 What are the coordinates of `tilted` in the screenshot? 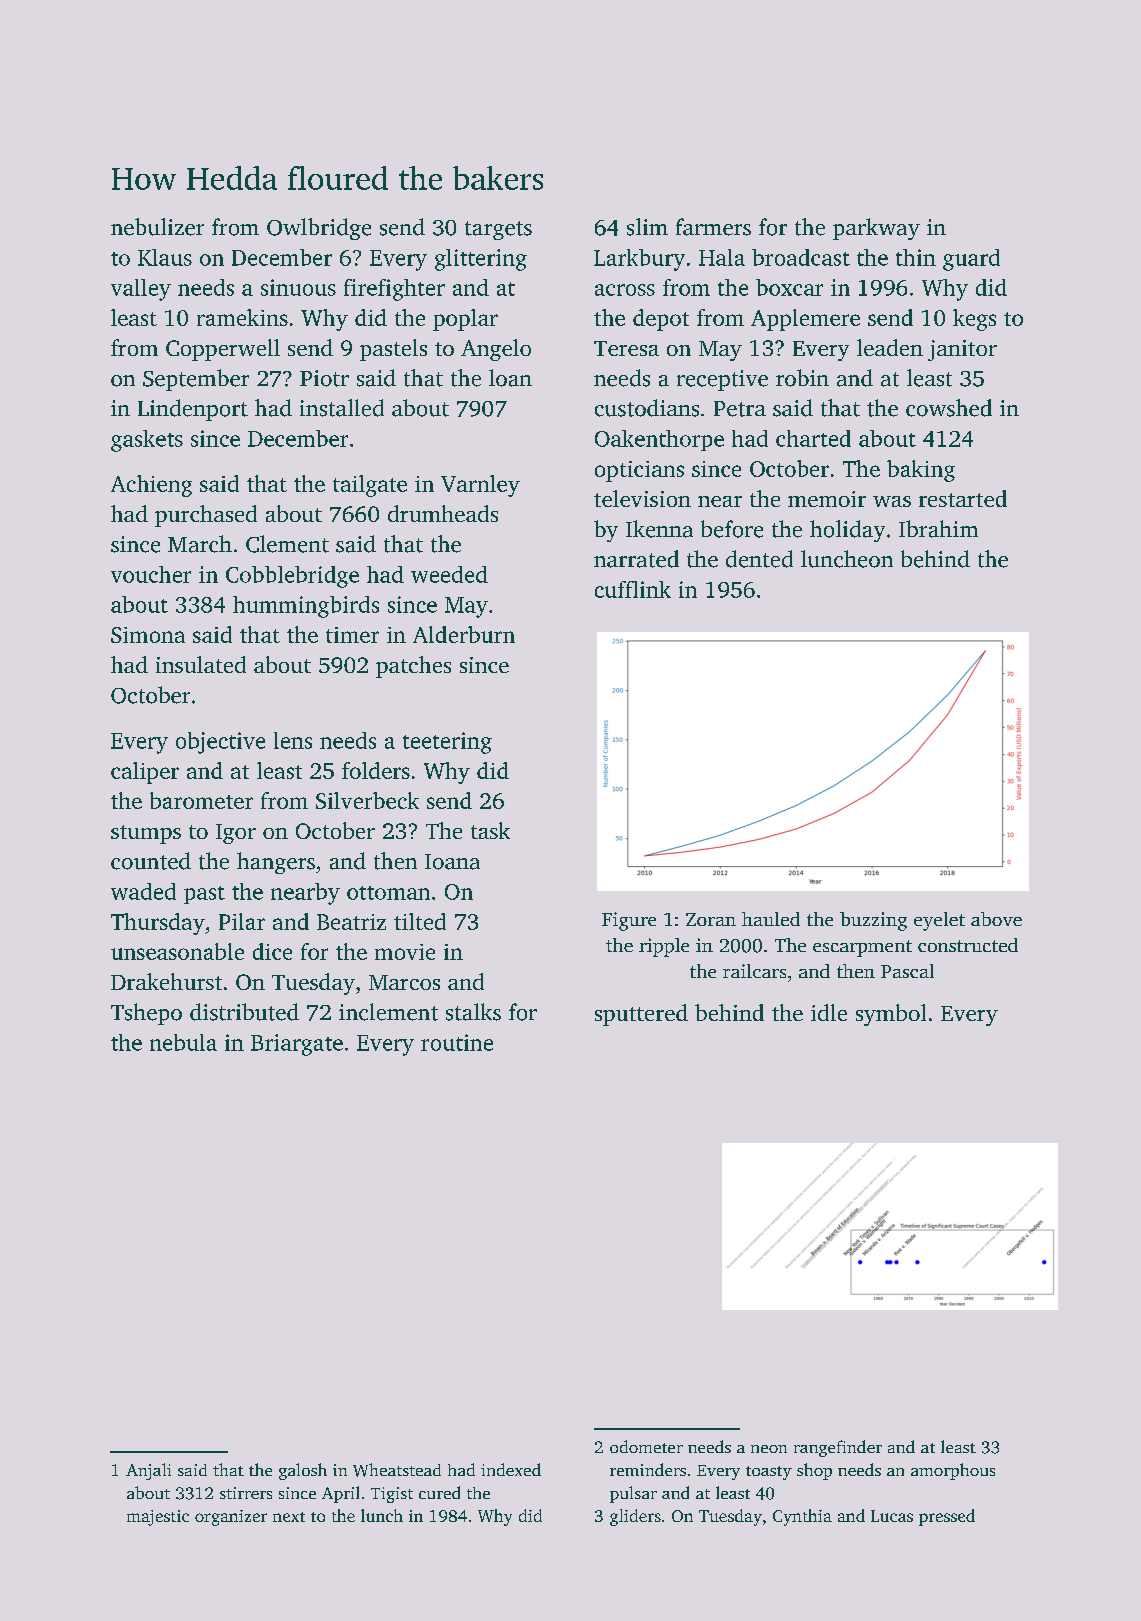 It's located at (420, 921).
